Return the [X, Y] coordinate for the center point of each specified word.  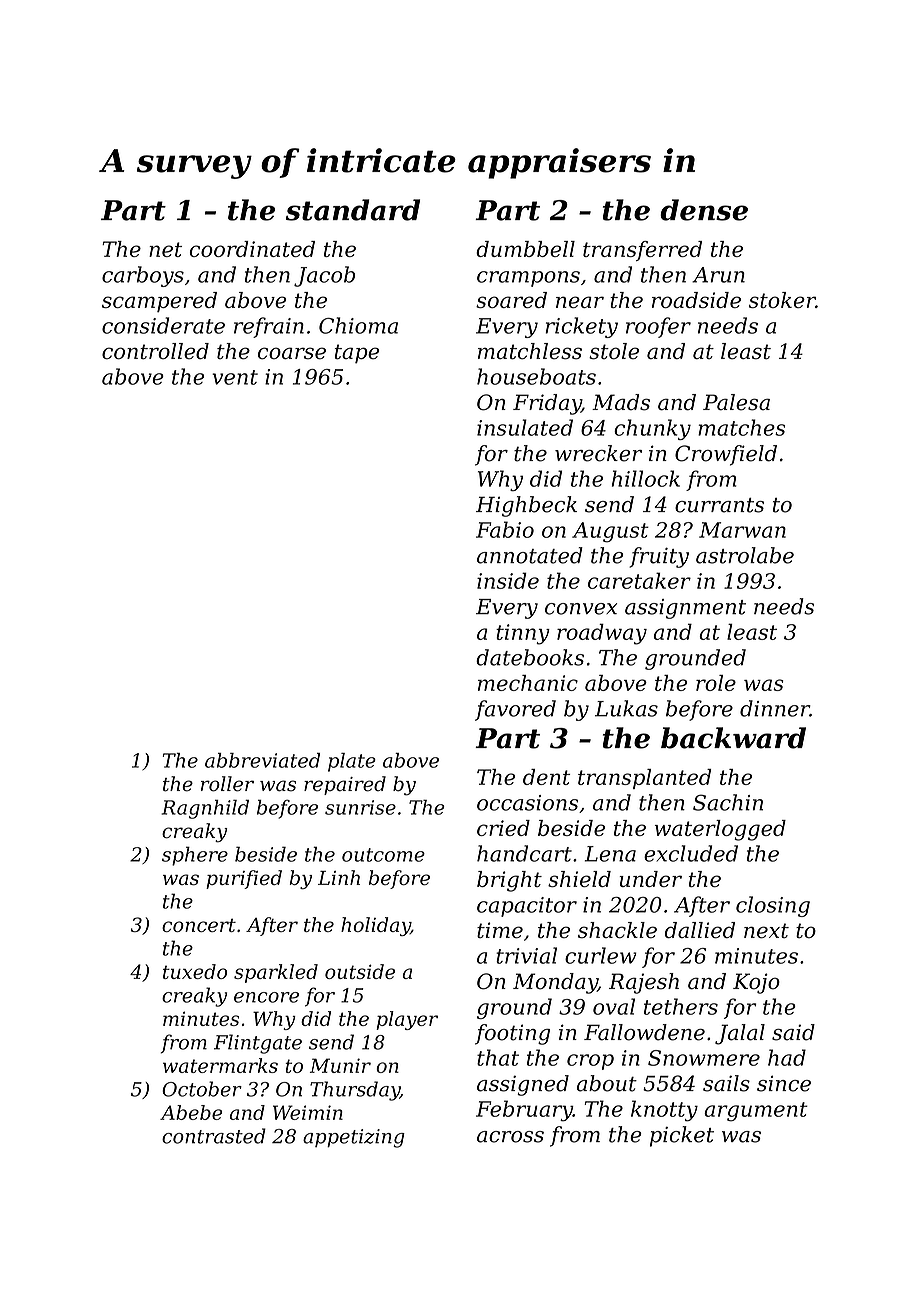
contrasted [214, 1136]
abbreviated [262, 760]
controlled [155, 351]
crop [590, 1062]
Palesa [736, 402]
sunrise [360, 807]
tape [357, 354]
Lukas [626, 708]
